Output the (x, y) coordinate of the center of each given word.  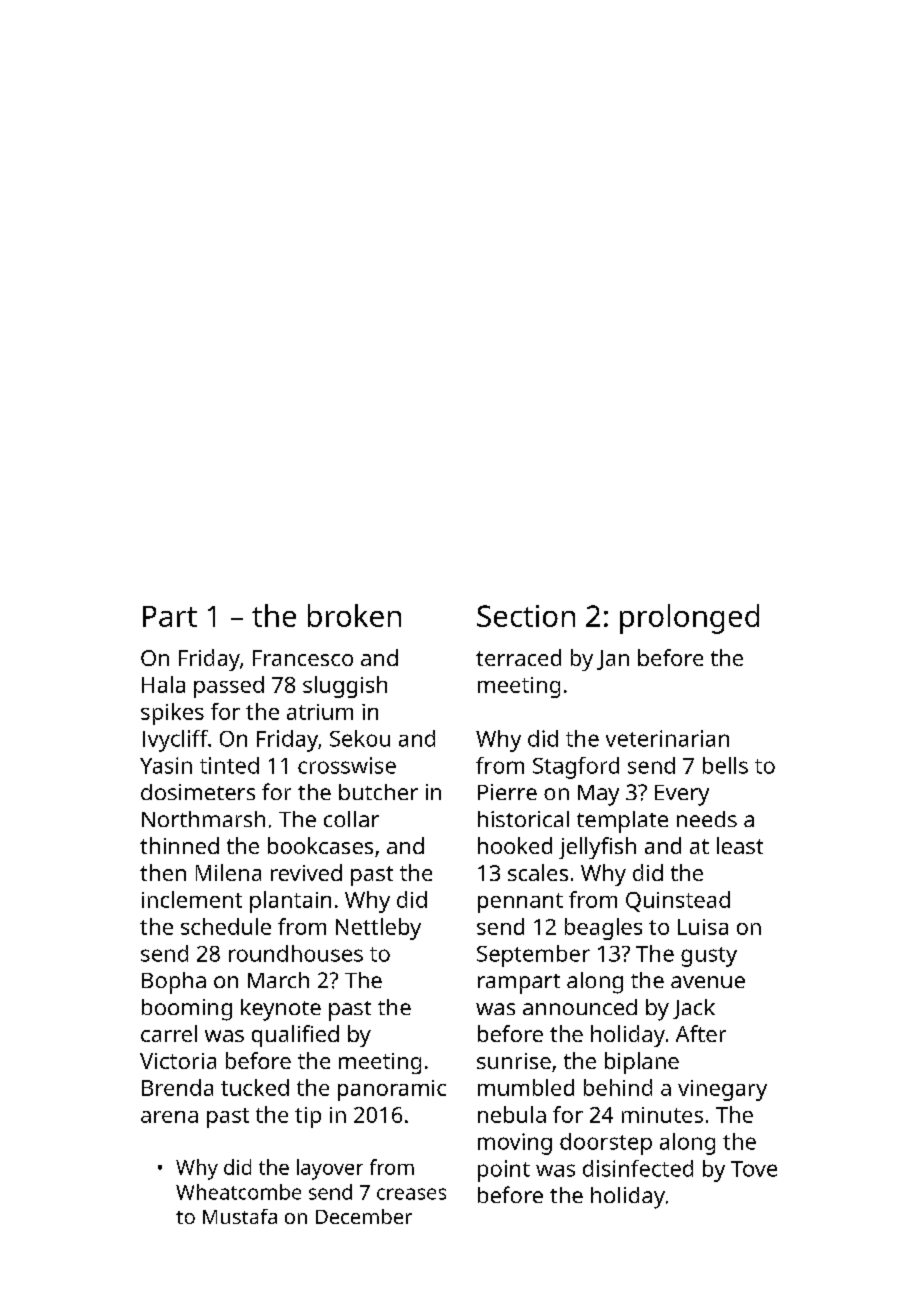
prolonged (689, 619)
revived (306, 872)
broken (354, 615)
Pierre (507, 792)
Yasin (166, 765)
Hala (163, 684)
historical (523, 819)
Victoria (178, 1061)
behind (618, 1087)
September (533, 956)
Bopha (174, 983)
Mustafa (240, 1216)
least (740, 845)
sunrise (514, 1061)
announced (580, 1007)
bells (725, 765)
